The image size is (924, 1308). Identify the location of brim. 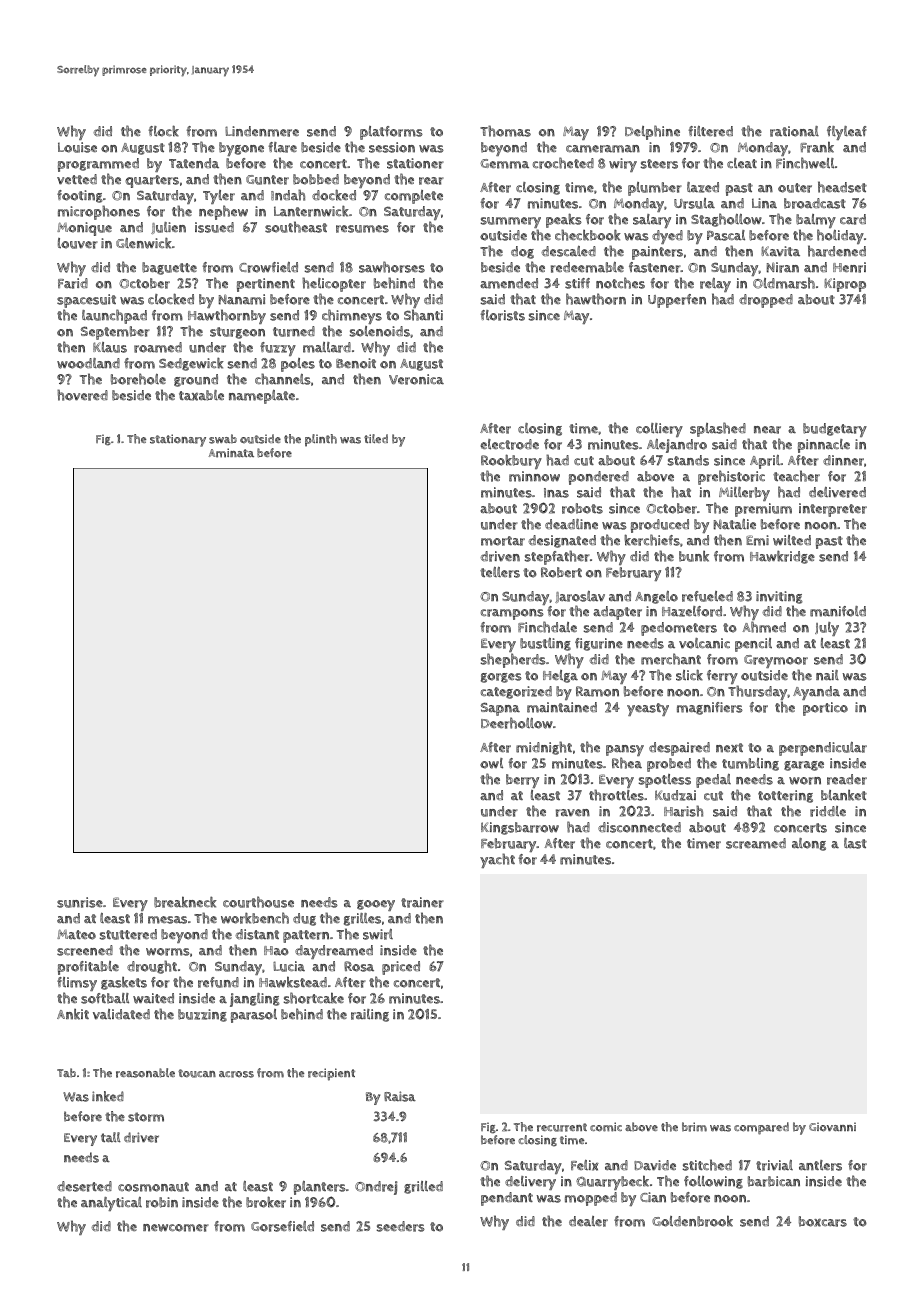
(694, 1127).
